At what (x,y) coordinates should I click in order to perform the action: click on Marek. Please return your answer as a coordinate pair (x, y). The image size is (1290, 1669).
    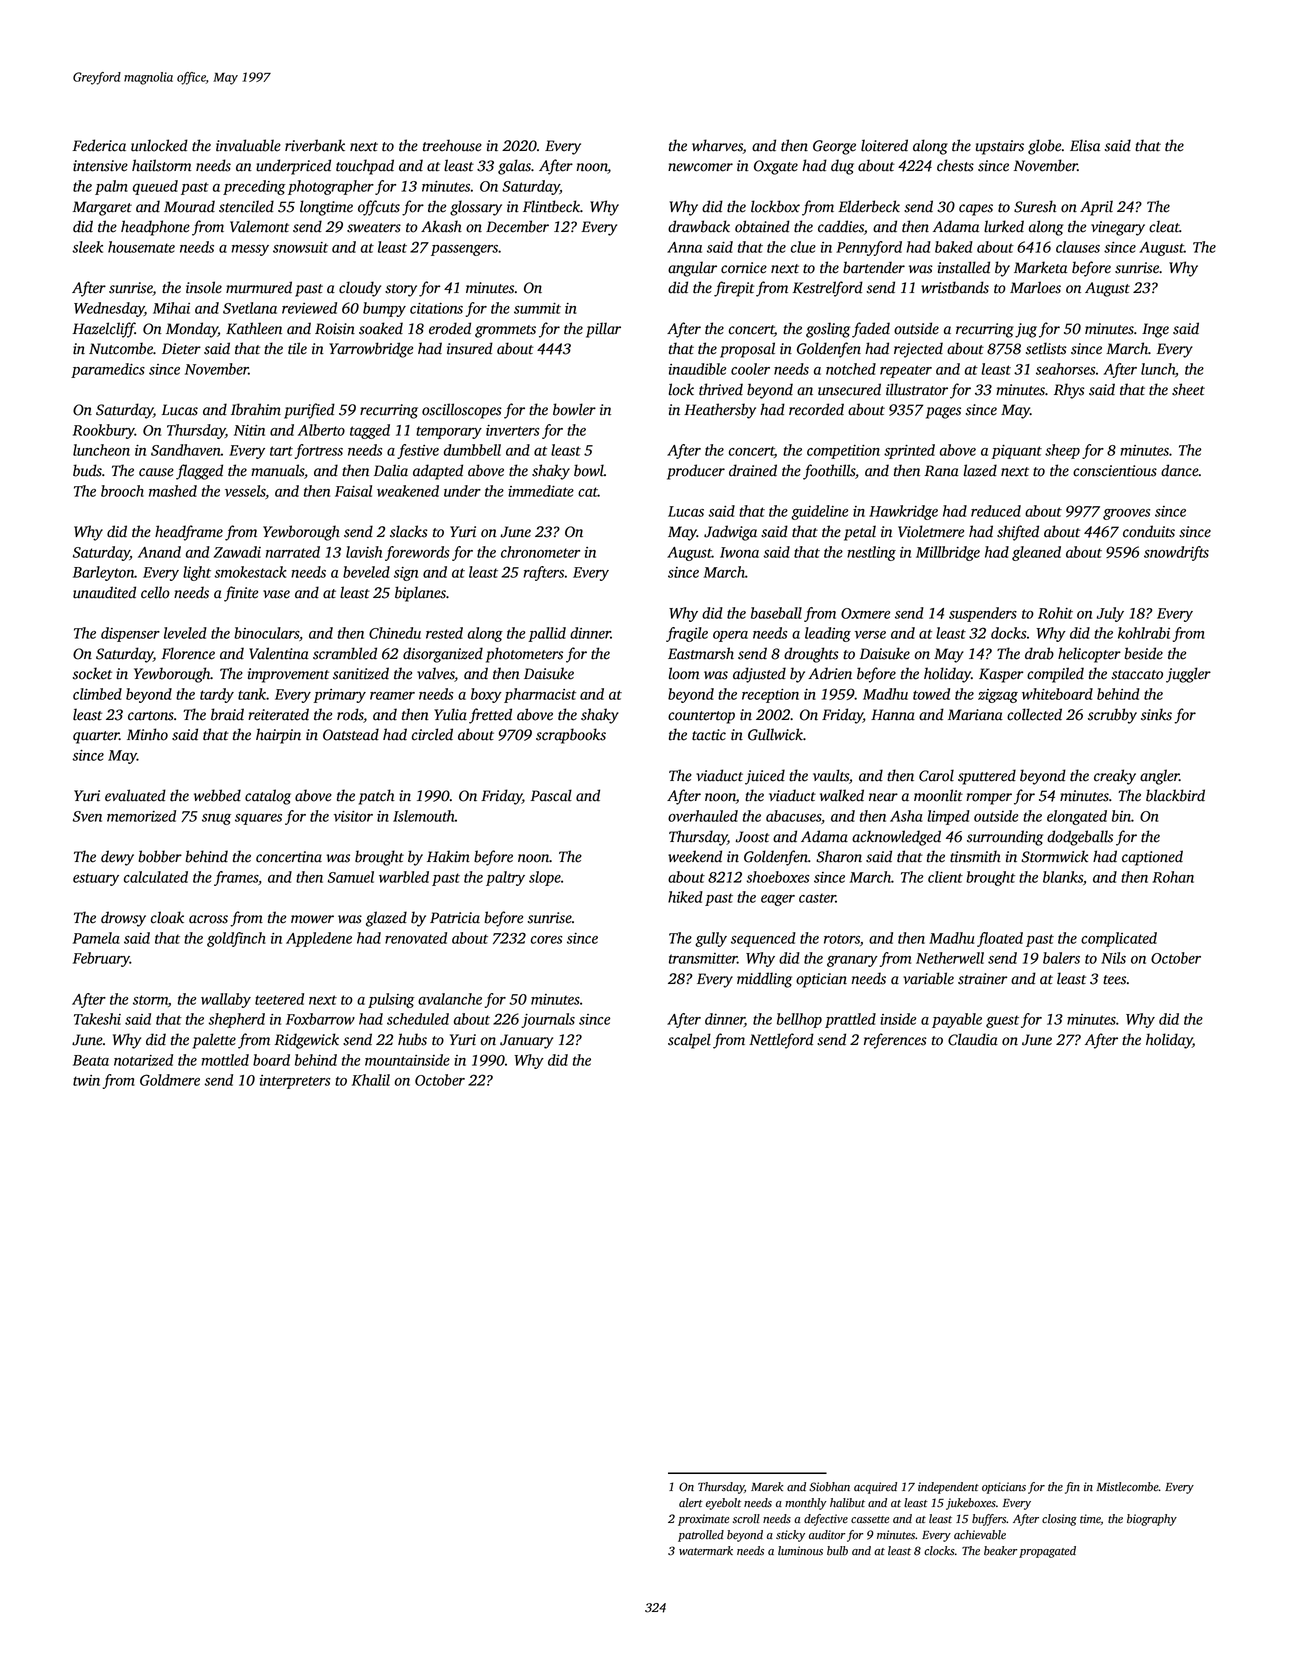
    Looking at the image, I should click on (767, 1486).
